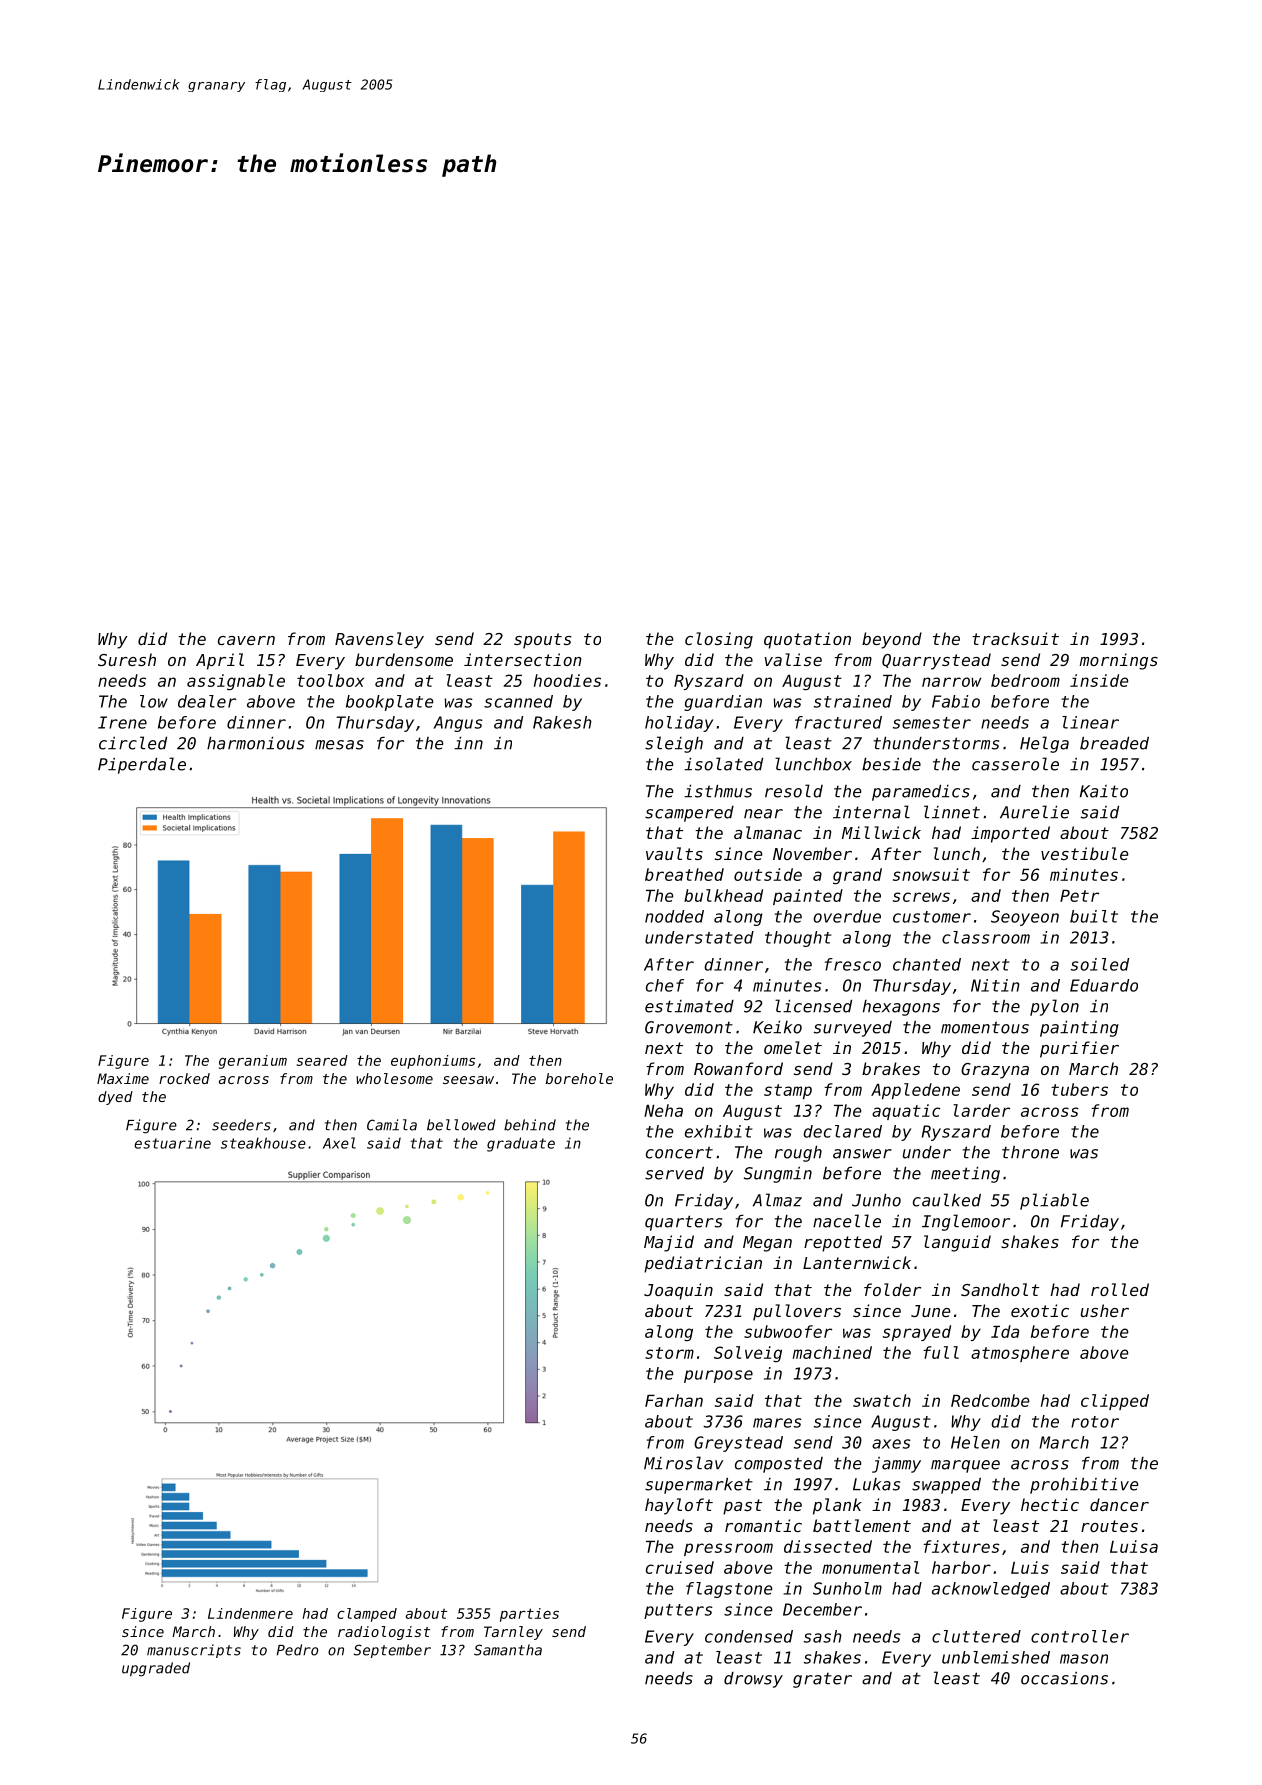 The width and height of the screenshot is (1262, 1785). Describe the element at coordinates (379, 640) in the screenshot. I see `Ravensley` at that location.
